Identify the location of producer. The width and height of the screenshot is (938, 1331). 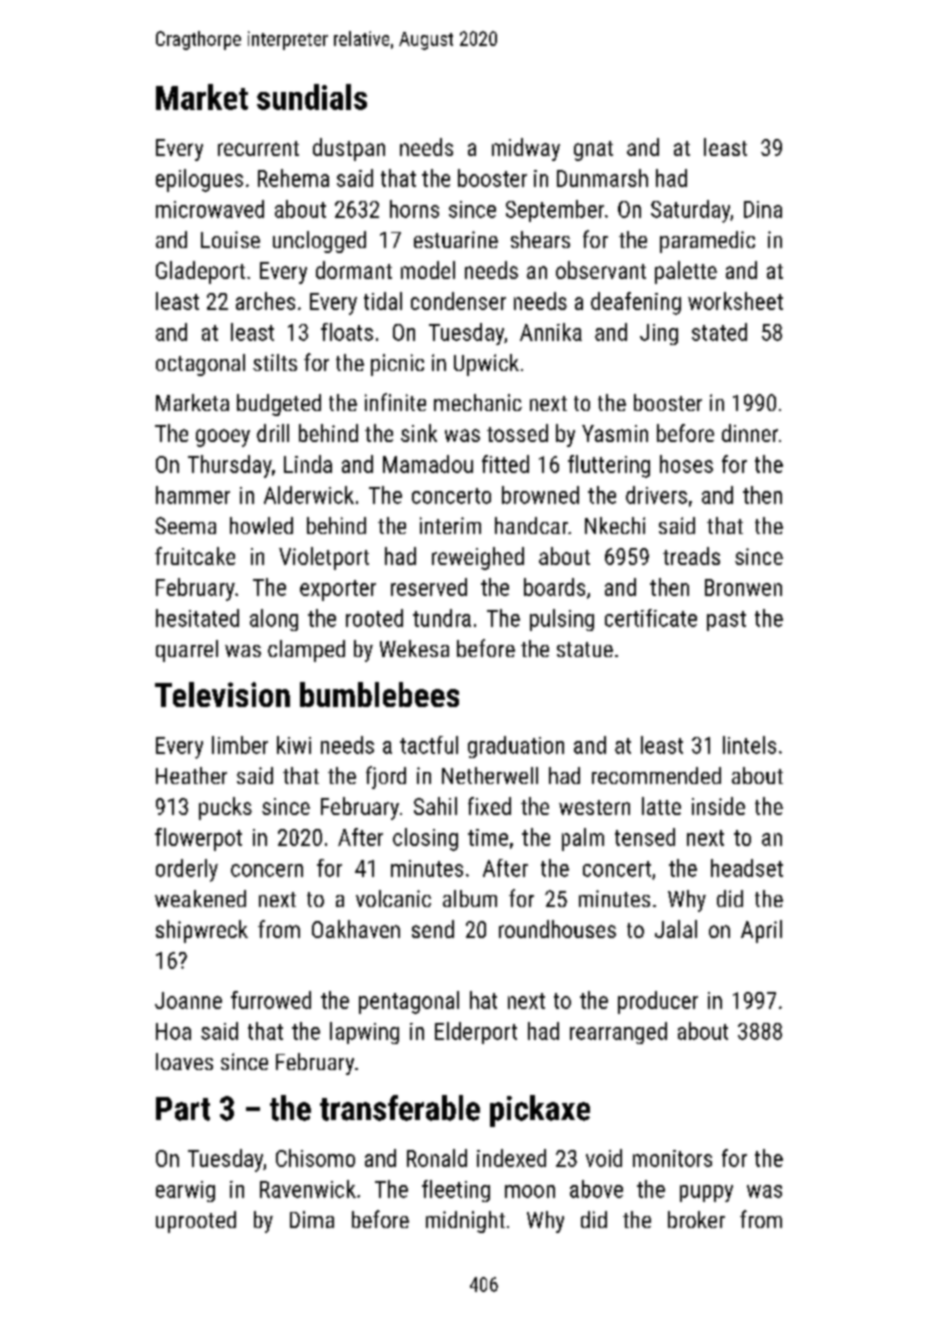
(658, 1002).
